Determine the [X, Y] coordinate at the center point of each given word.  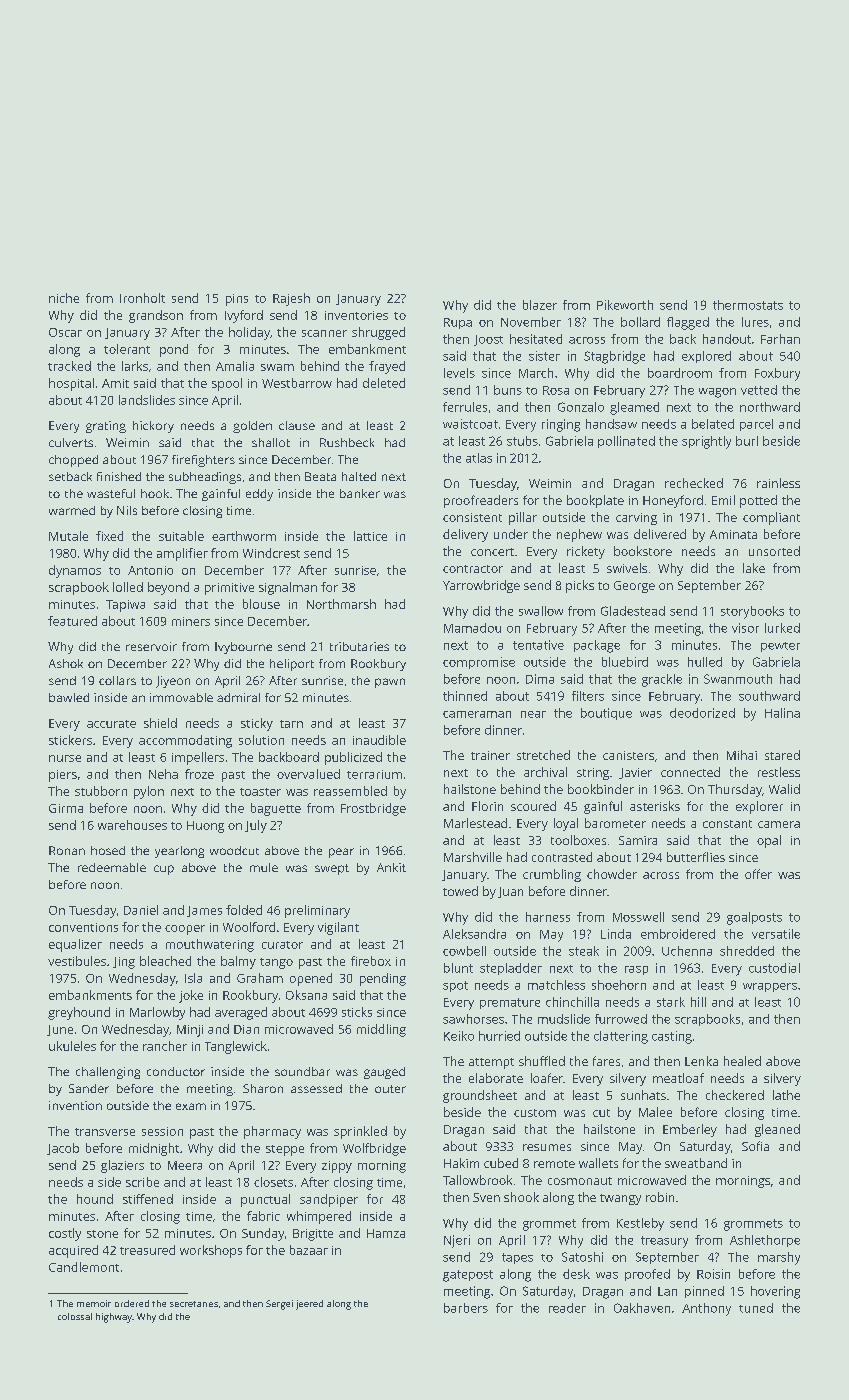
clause [297, 425]
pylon [149, 792]
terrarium [374, 774]
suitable [181, 536]
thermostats [748, 305]
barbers [466, 1308]
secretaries [194, 1304]
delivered [660, 534]
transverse [105, 1132]
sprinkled [360, 1132]
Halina [782, 713]
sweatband [696, 1163]
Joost [488, 340]
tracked [69, 366]
